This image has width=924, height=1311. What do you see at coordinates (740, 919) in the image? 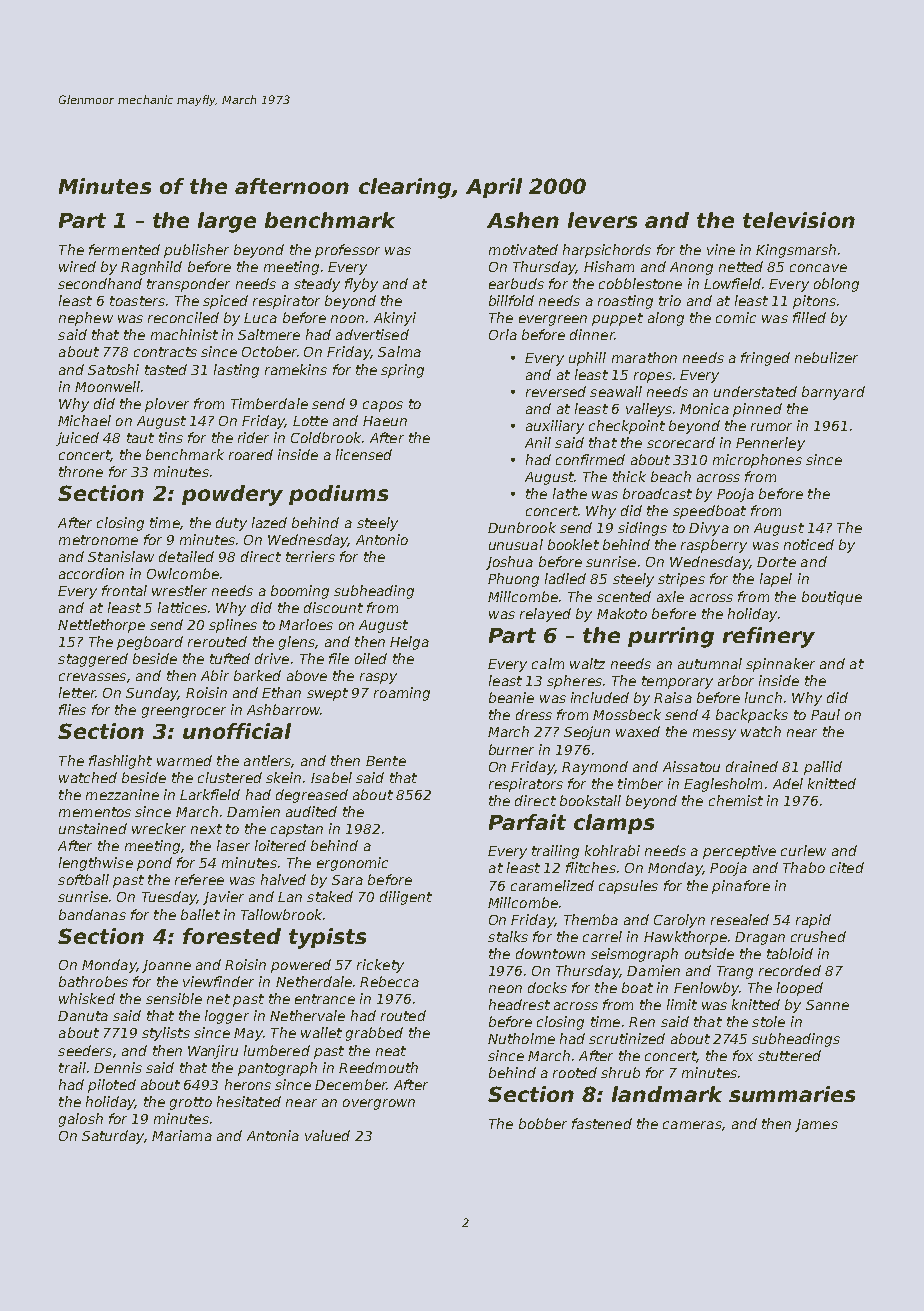
I see `resealed` at bounding box center [740, 919].
